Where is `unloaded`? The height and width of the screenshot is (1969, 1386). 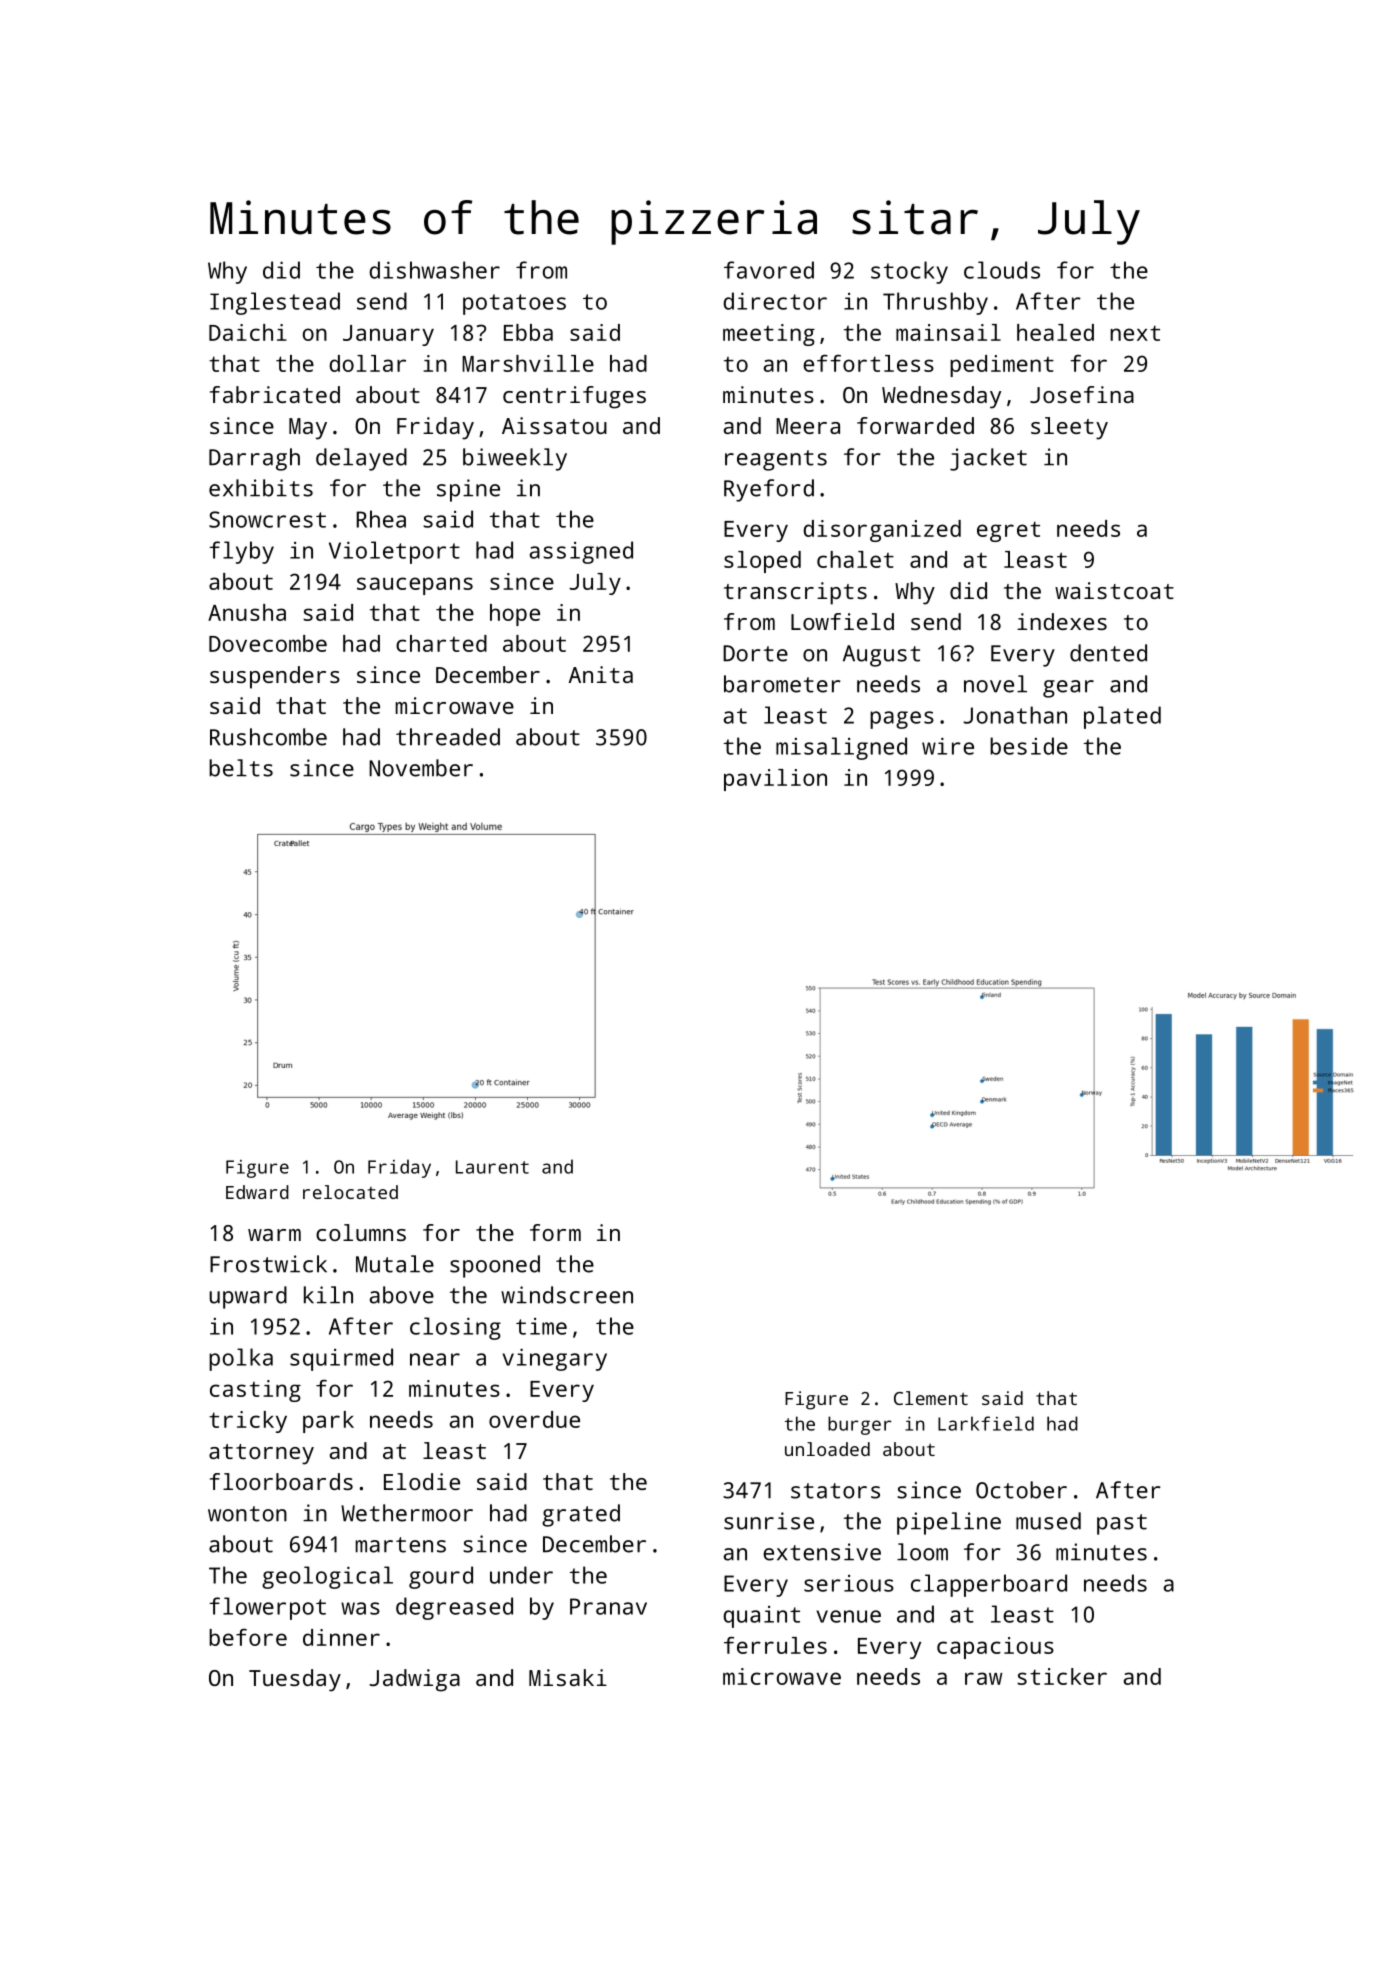 unloaded is located at coordinates (827, 1449).
